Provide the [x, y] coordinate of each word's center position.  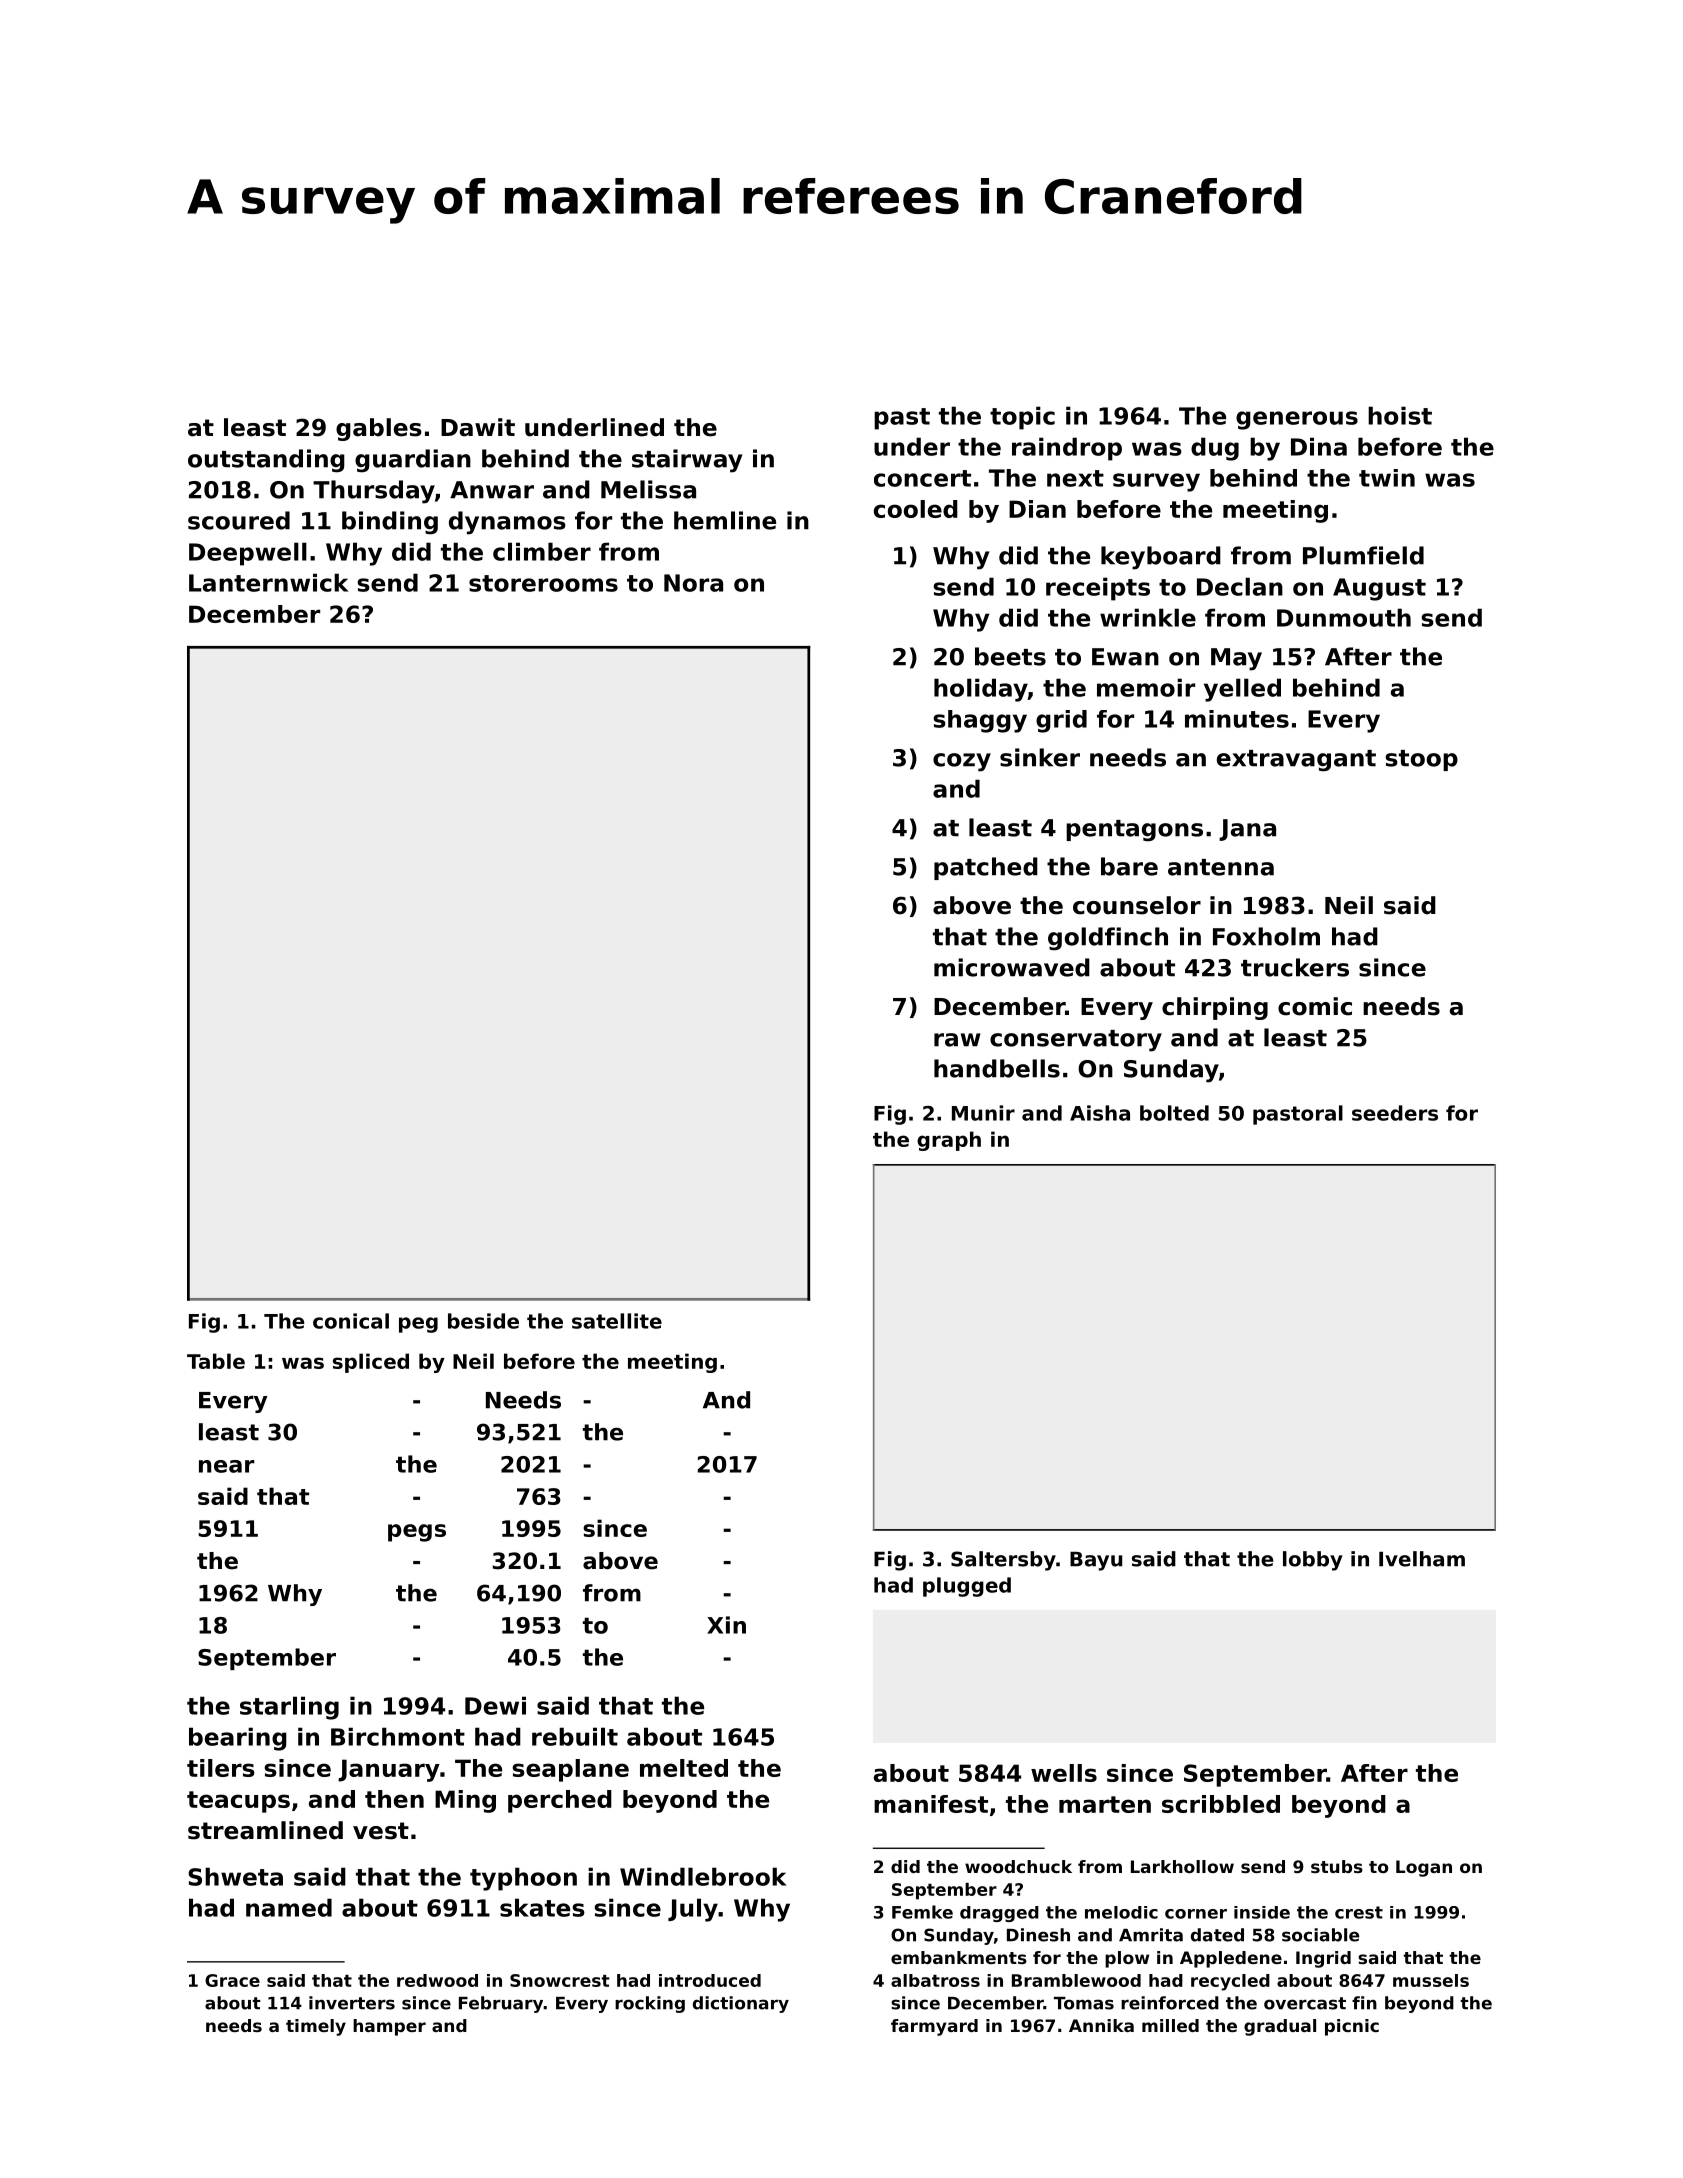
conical [351, 1321]
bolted [1174, 1113]
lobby [1313, 1561]
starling [289, 1708]
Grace [232, 1980]
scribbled [1221, 1804]
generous [1297, 420]
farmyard [934, 2027]
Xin [726, 1625]
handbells [997, 1068]
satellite [617, 1321]
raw [957, 1040]
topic [1022, 418]
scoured [239, 520]
